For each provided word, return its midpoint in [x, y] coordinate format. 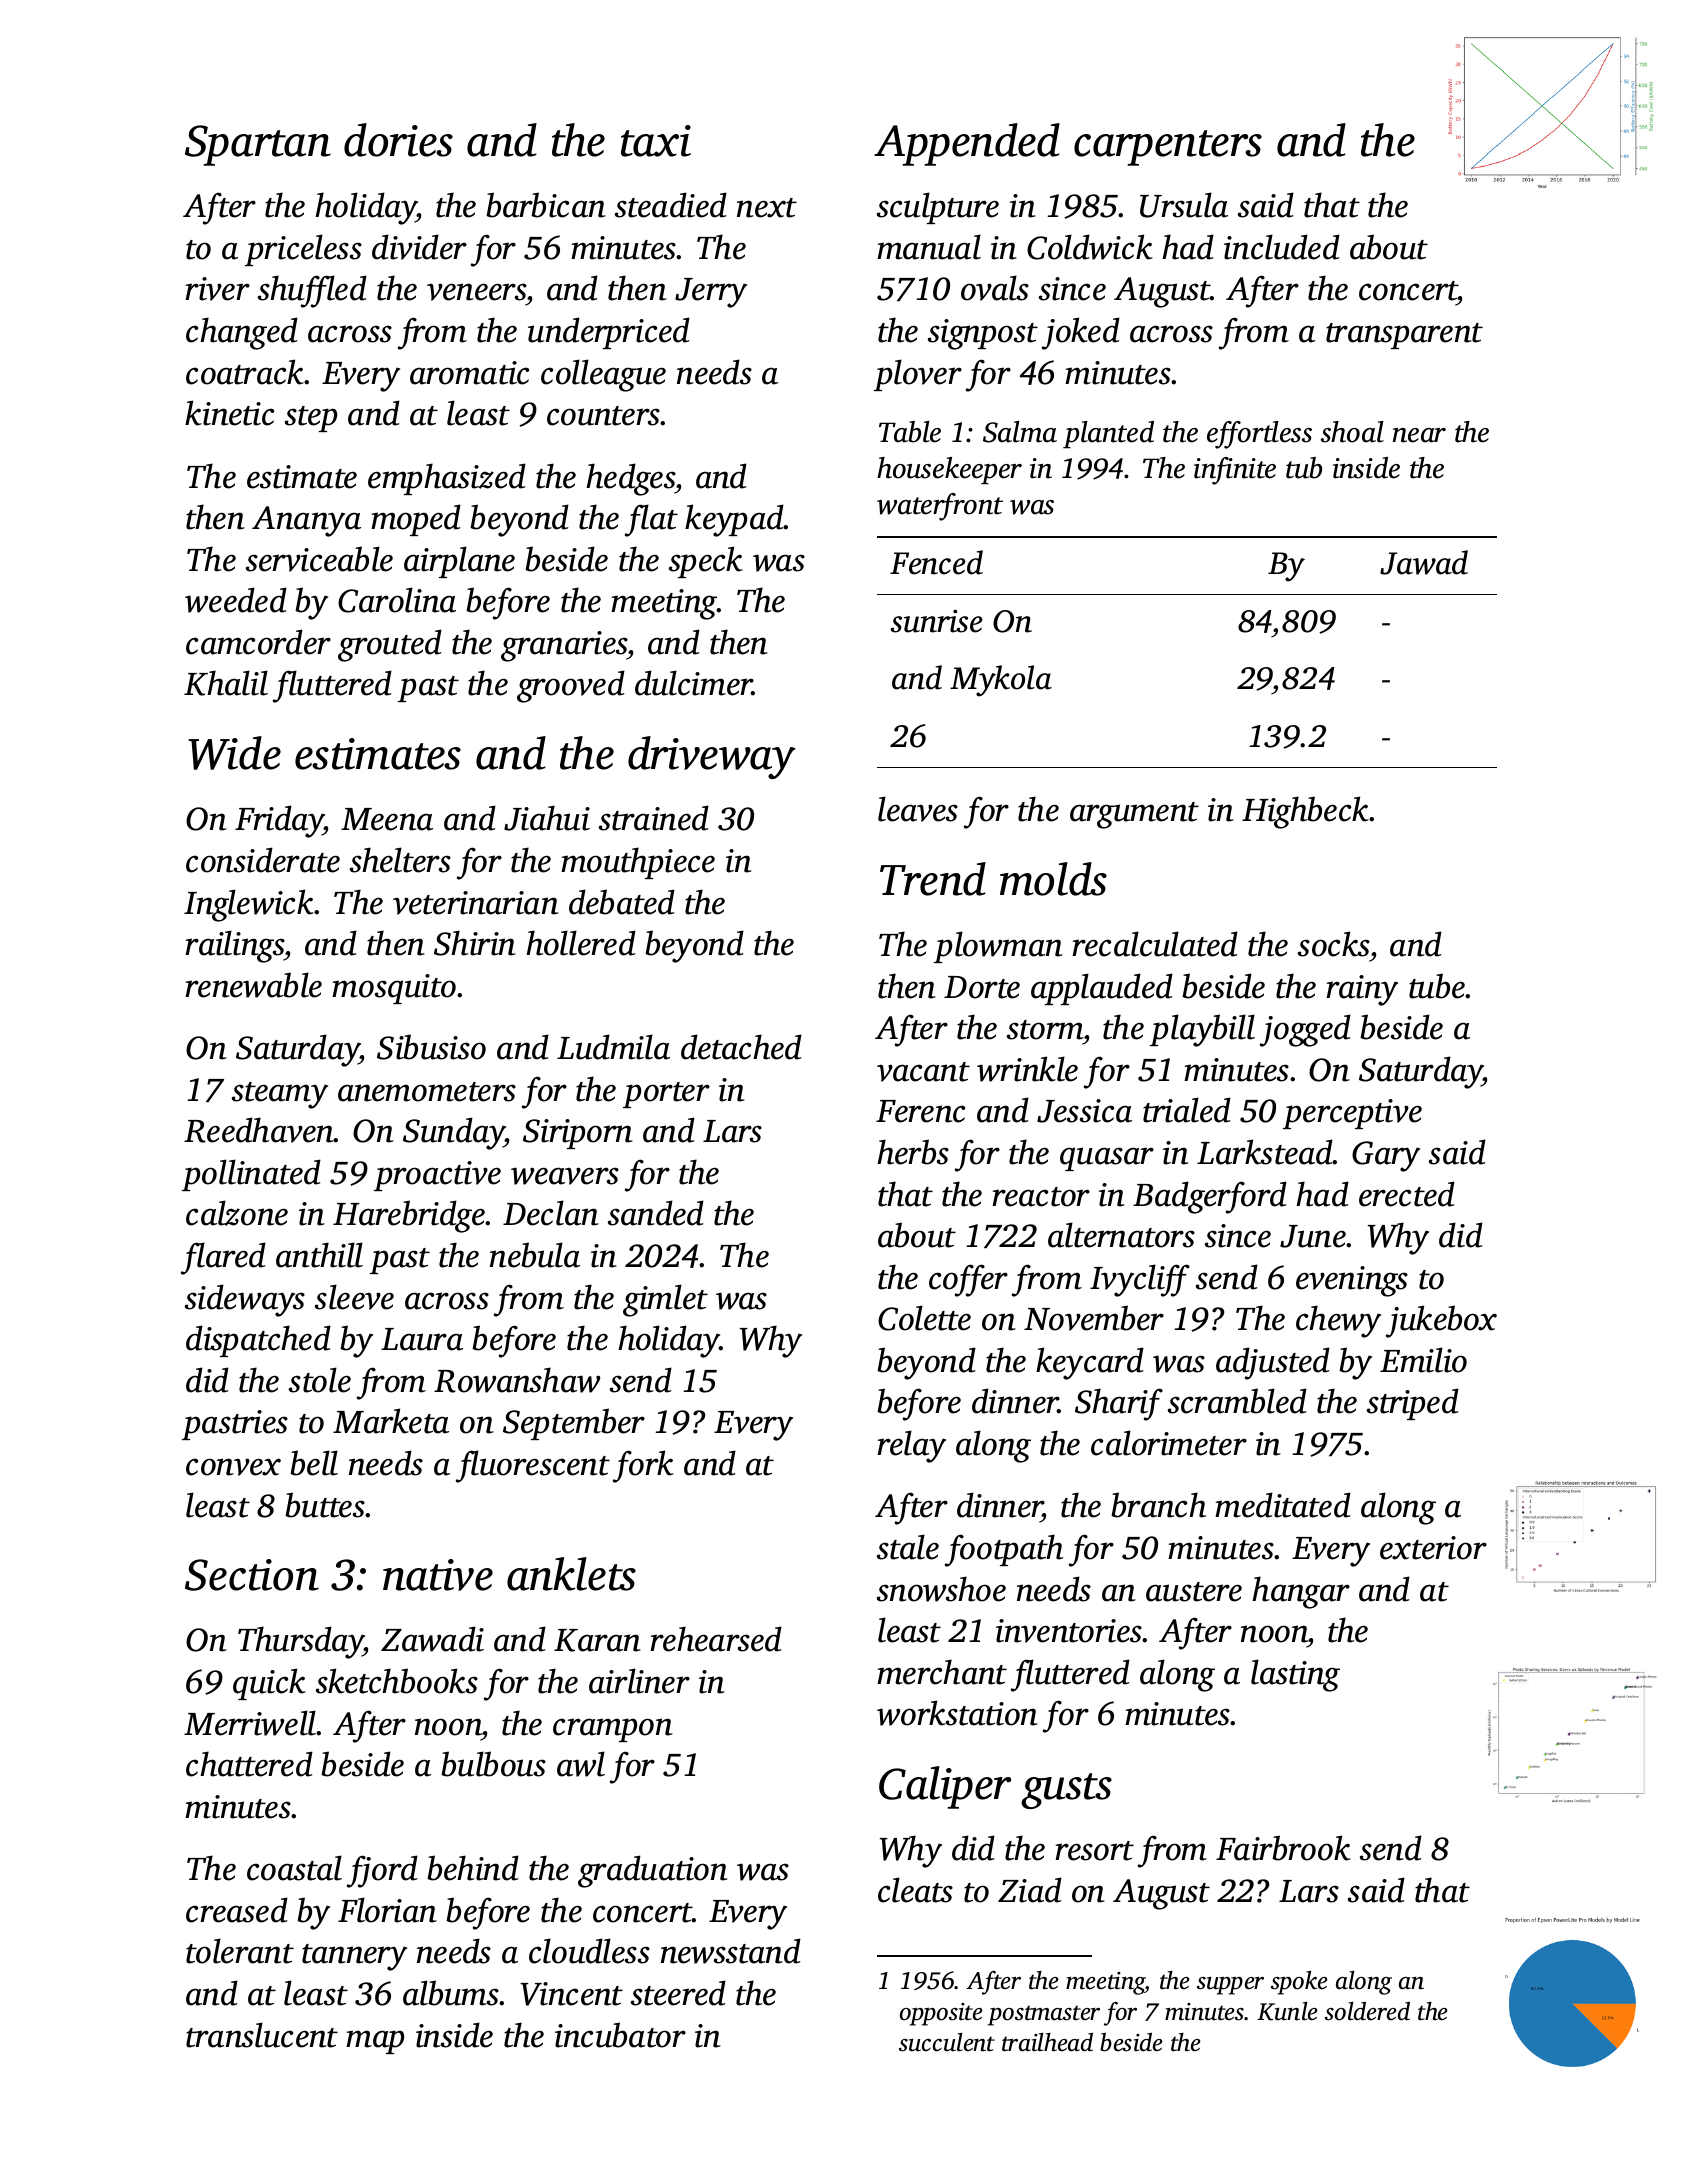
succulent [947, 2042]
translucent [262, 2035]
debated [622, 902]
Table [910, 432]
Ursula [1184, 205]
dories [398, 140]
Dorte [982, 987]
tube [1437, 986]
